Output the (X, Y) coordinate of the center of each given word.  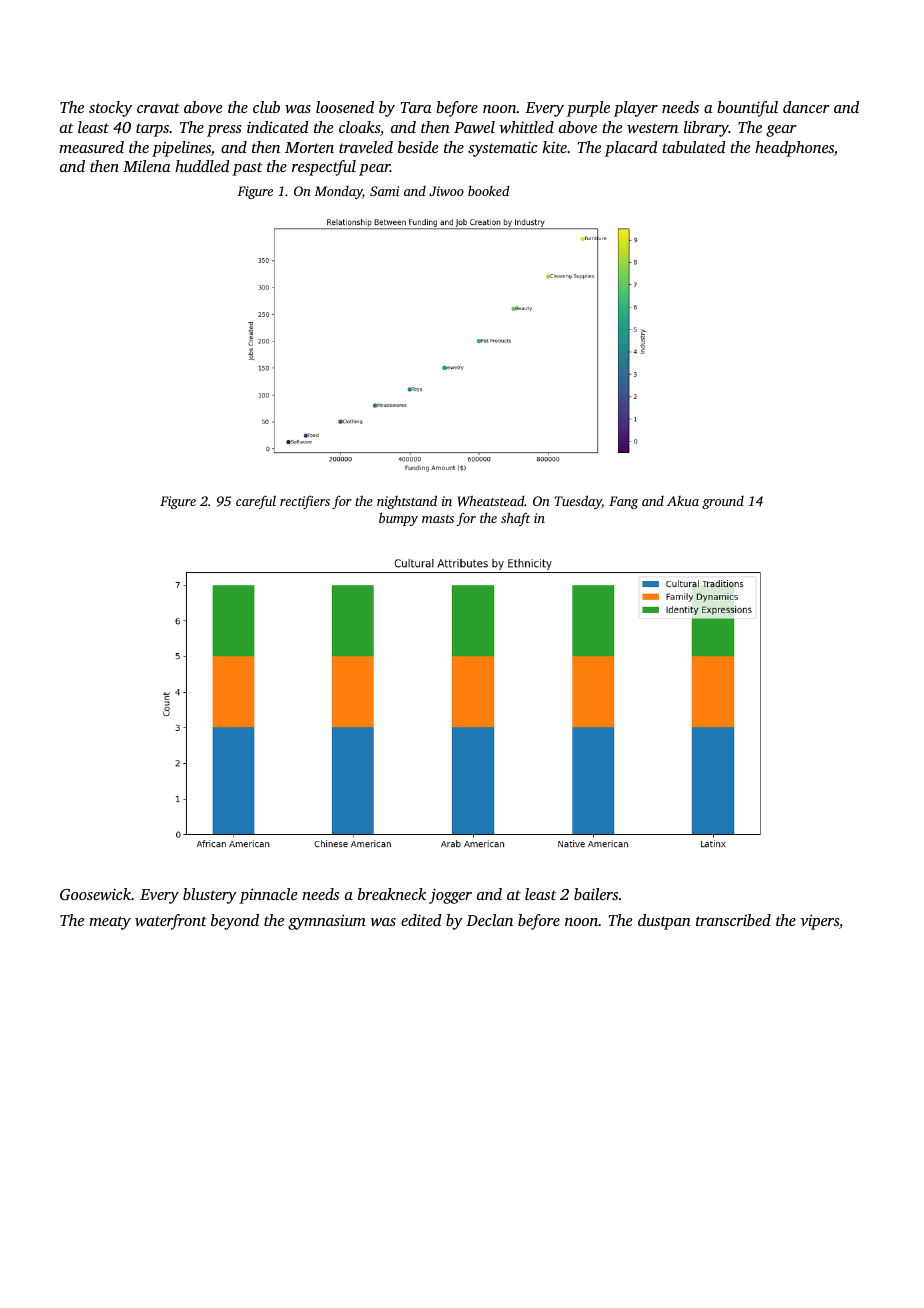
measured (91, 147)
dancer (806, 107)
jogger (450, 896)
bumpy (398, 519)
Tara (416, 107)
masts (438, 519)
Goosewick (95, 894)
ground (723, 502)
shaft (515, 519)
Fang (623, 502)
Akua (683, 501)
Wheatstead (491, 500)
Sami (384, 191)
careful (256, 502)
